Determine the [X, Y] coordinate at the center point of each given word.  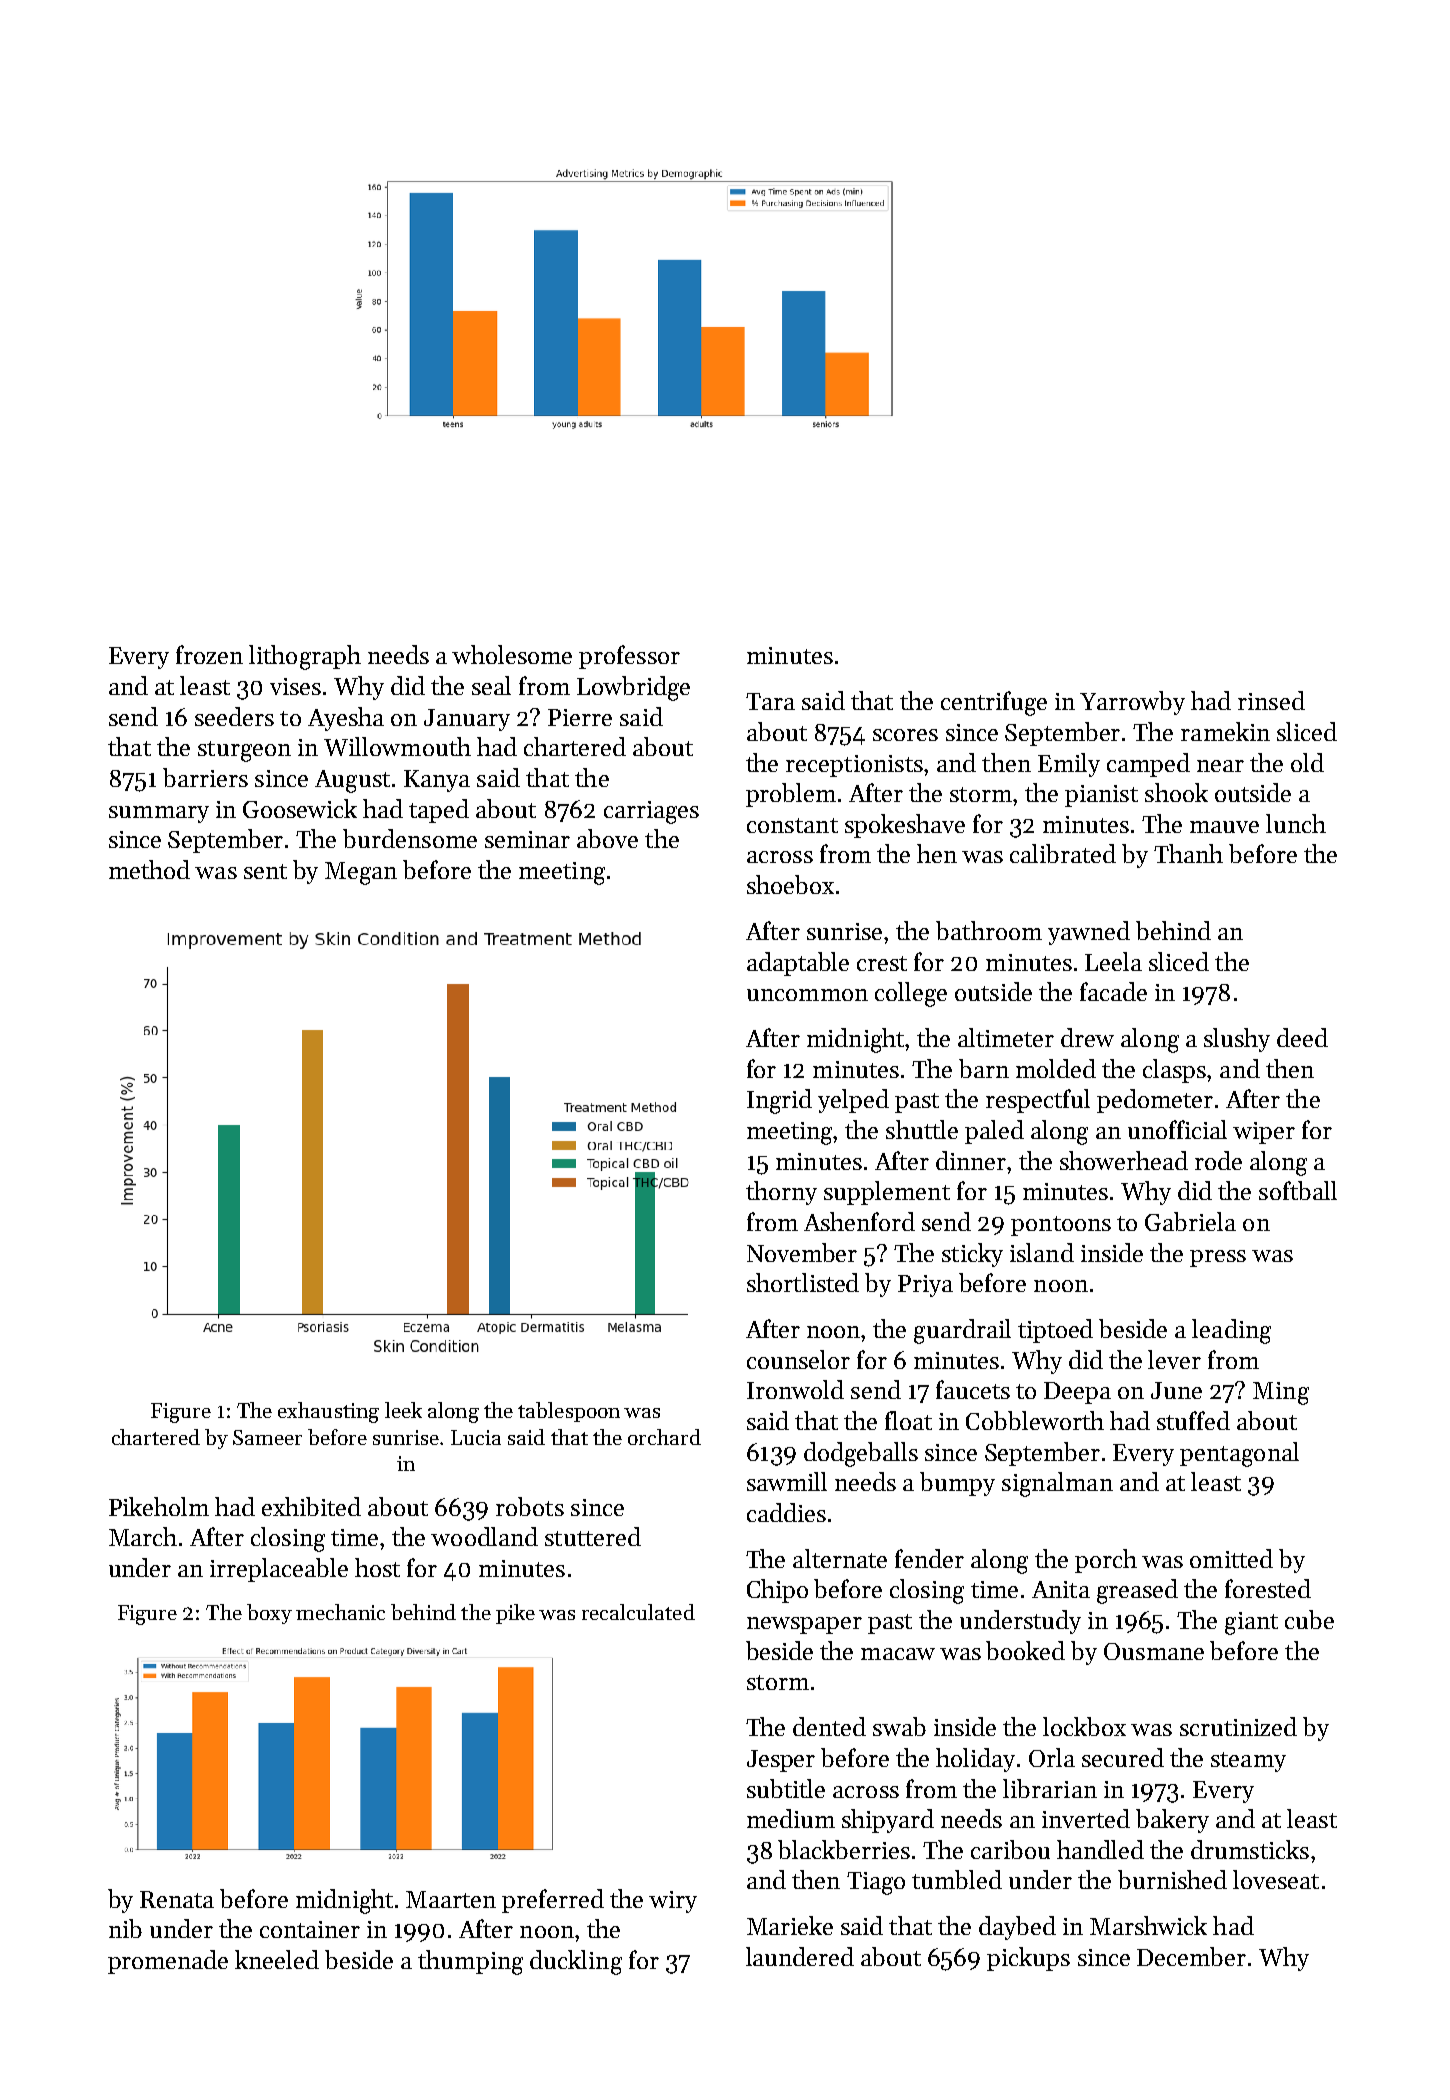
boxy [269, 1614]
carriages [651, 812]
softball [1298, 1190]
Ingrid [779, 1101]
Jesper [781, 1761]
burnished [1172, 1879]
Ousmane [1154, 1651]
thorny [781, 1193]
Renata [177, 1899]
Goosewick [300, 808]
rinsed [1271, 700]
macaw [898, 1654]
